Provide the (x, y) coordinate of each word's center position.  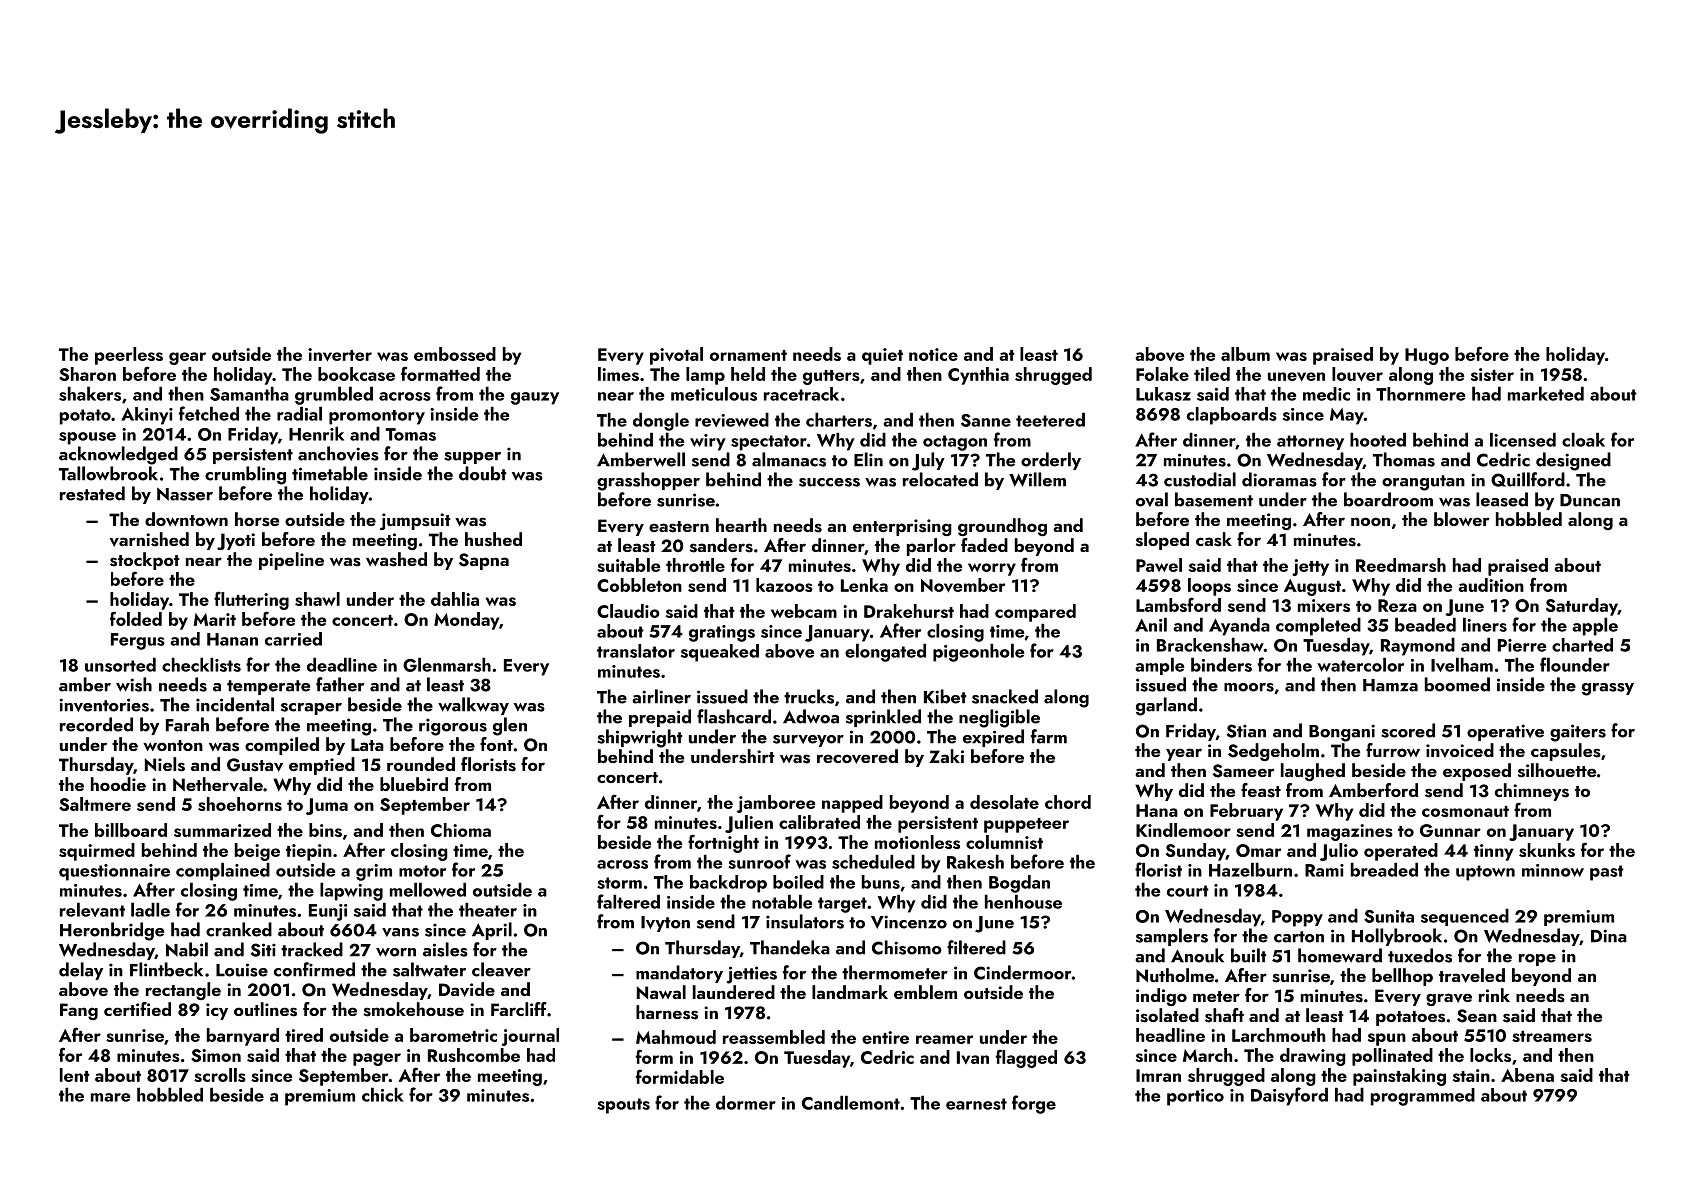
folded (136, 618)
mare (110, 1097)
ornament (748, 355)
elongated (885, 652)
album (1245, 354)
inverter (340, 355)
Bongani (1342, 733)
